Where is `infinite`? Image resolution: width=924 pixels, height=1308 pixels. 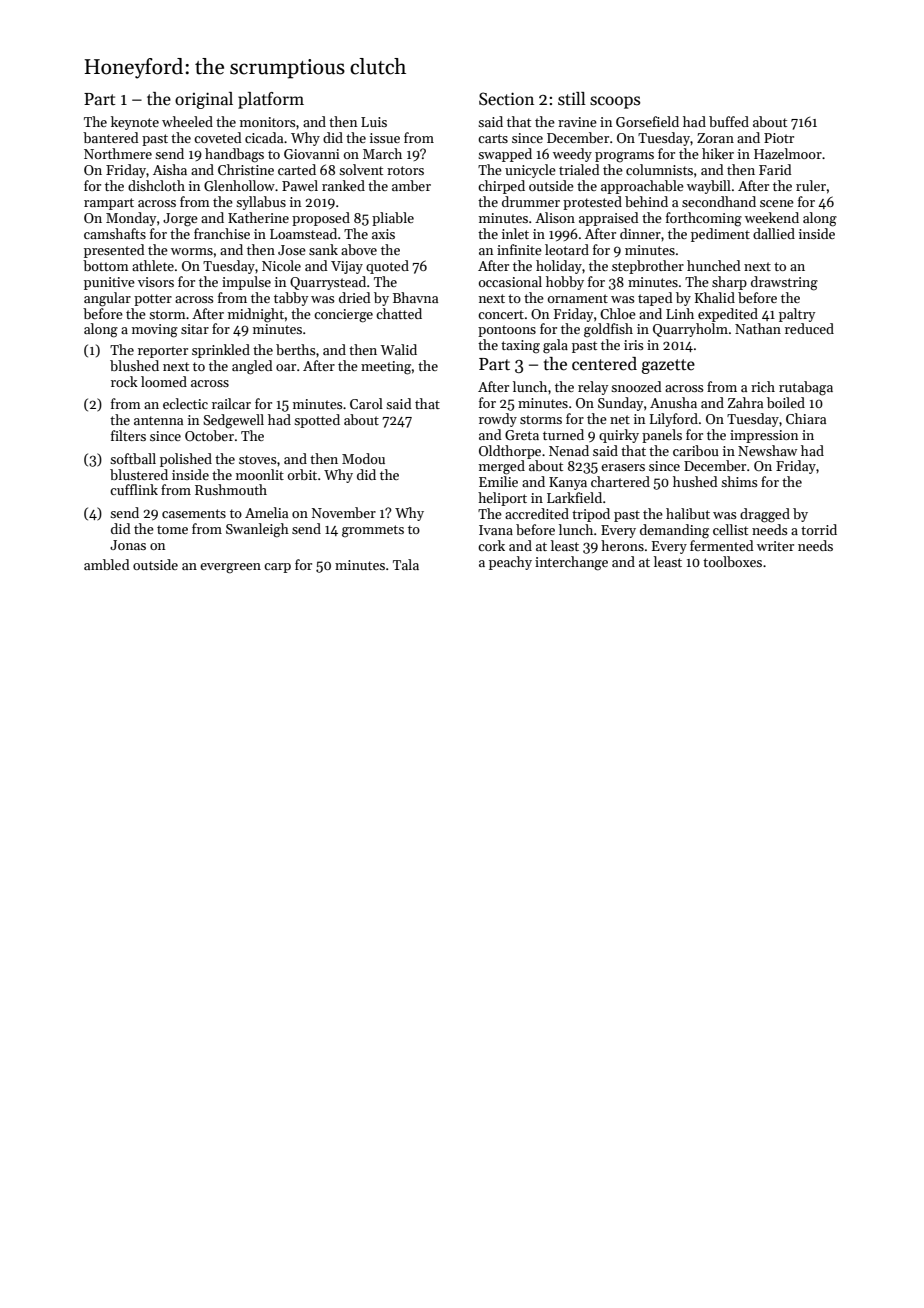
infinite is located at coordinates (519, 249).
